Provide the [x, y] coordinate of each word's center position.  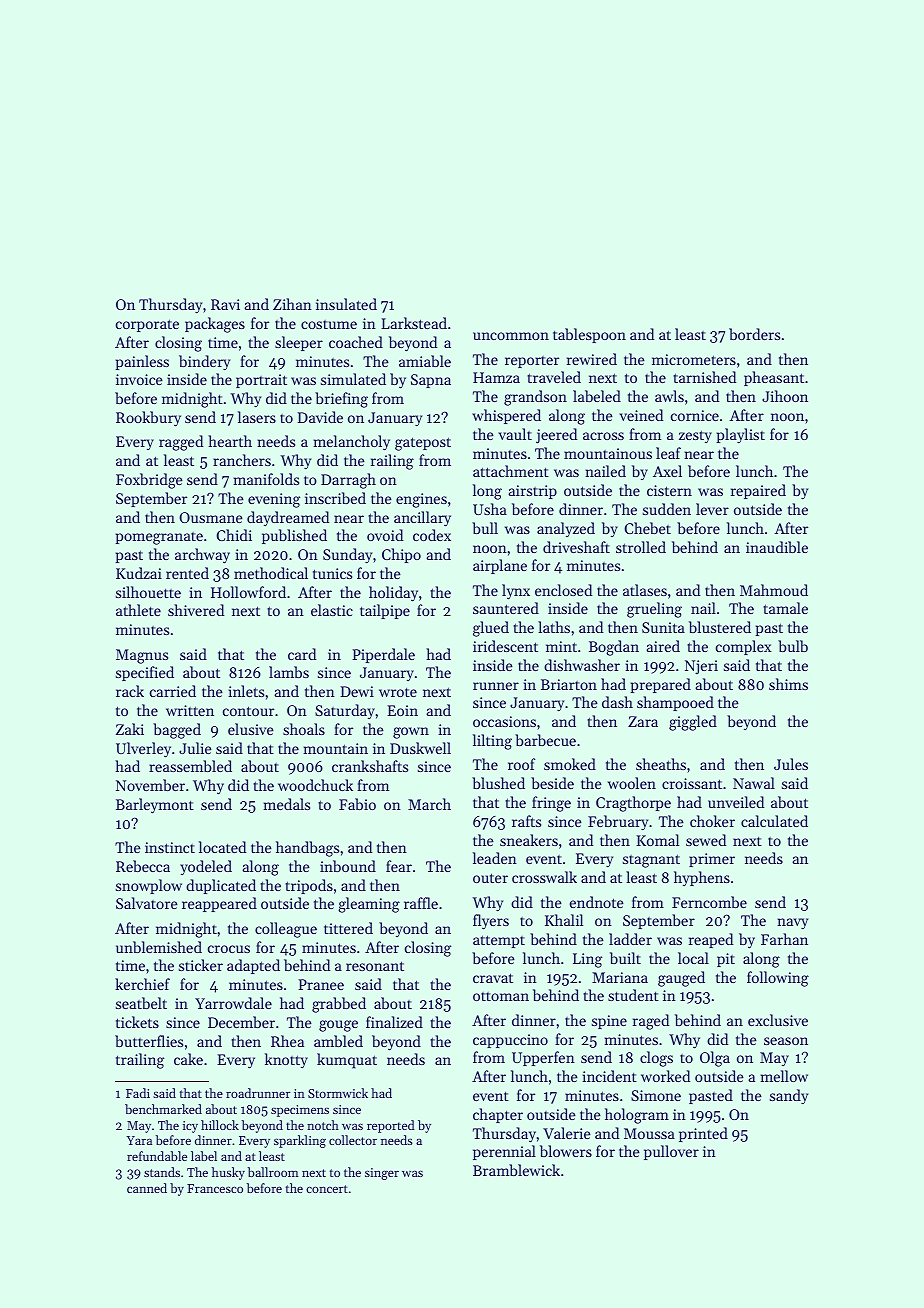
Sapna [431, 381]
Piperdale [383, 655]
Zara [643, 721]
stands [162, 1172]
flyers [491, 922]
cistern [669, 490]
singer [382, 1174]
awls [669, 396]
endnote [597, 902]
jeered [556, 436]
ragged [181, 443]
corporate [147, 325]
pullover [671, 1152]
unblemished [159, 947]
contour [248, 711]
